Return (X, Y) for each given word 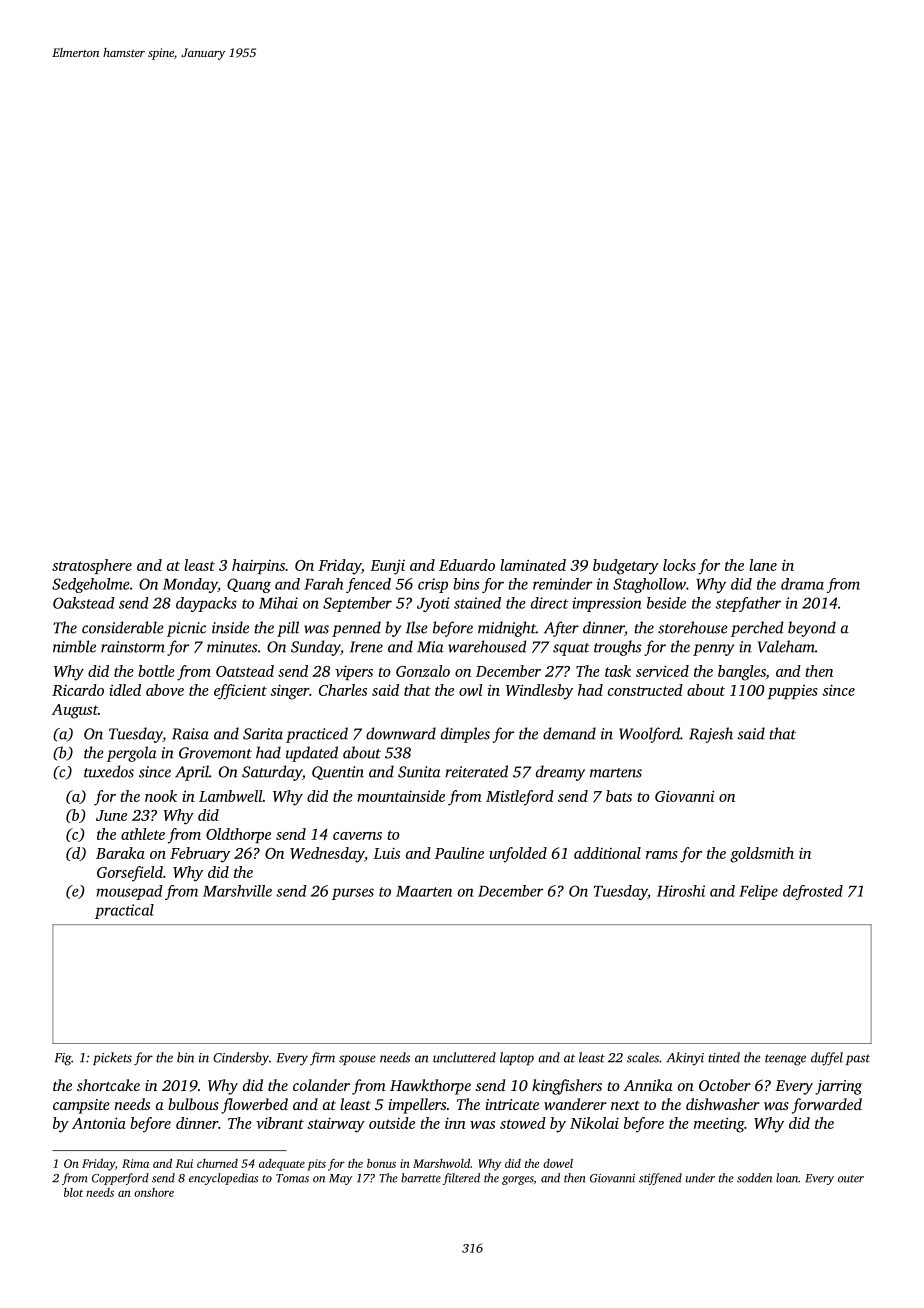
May (340, 1179)
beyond (812, 629)
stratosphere (92, 566)
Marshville (237, 891)
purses (353, 894)
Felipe (758, 892)
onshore (154, 1192)
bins (466, 584)
